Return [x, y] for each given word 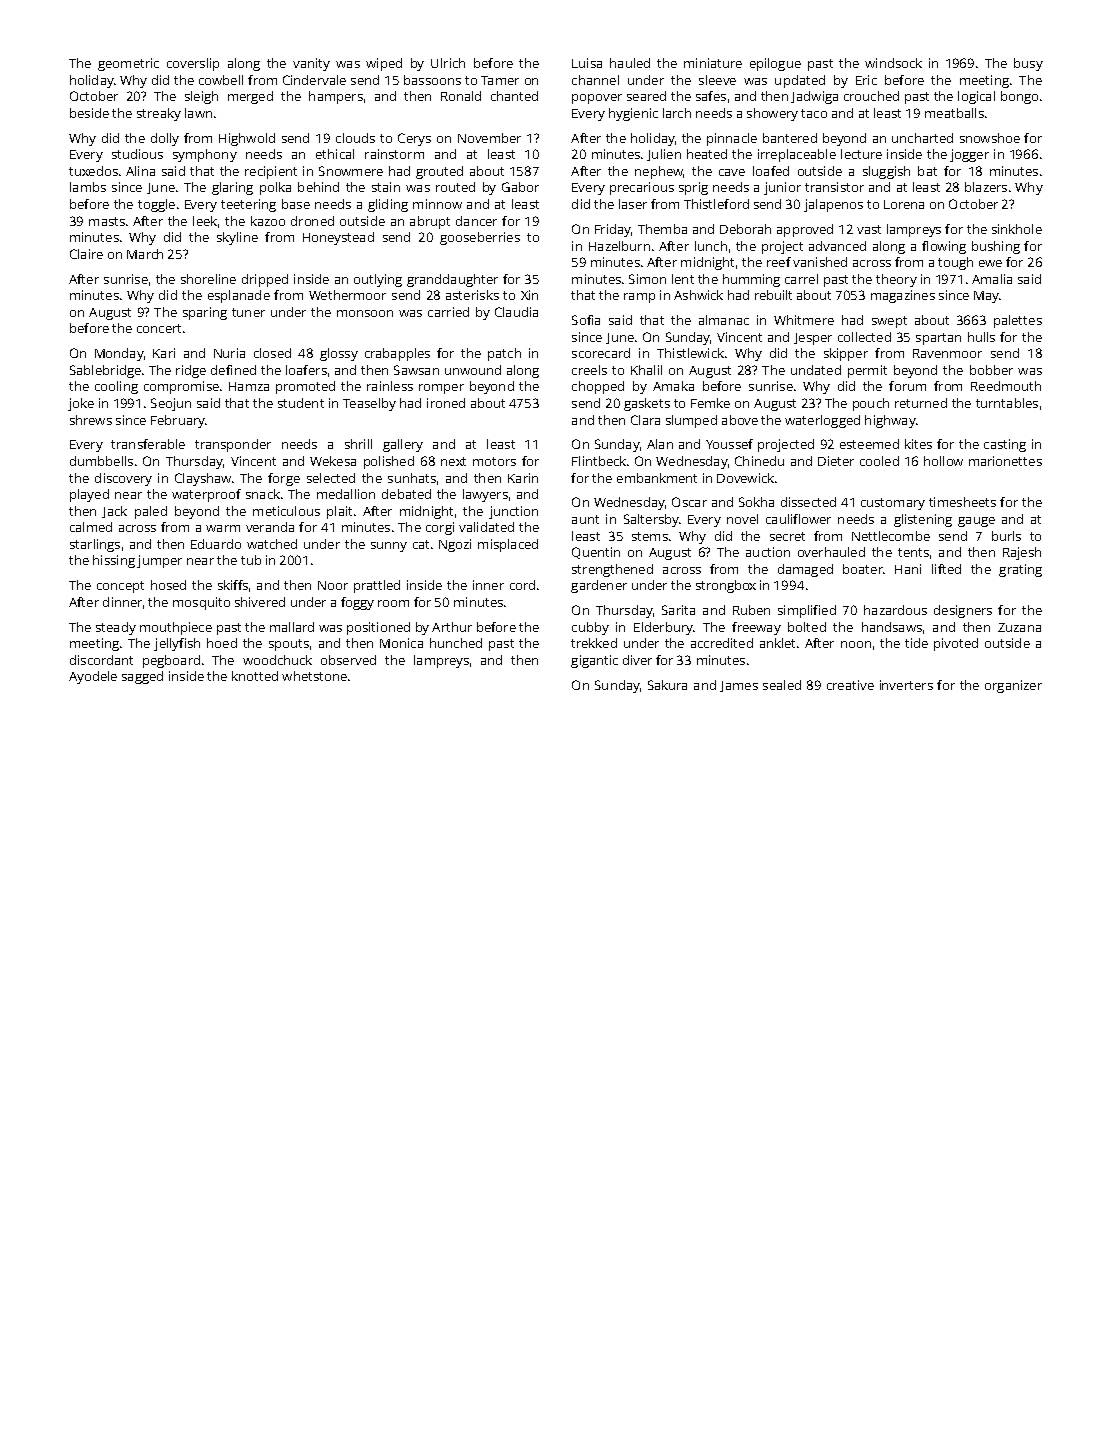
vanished [820, 262]
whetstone [314, 676]
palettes [1018, 321]
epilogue [775, 64]
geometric [128, 64]
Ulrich [448, 63]
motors [494, 461]
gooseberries [480, 238]
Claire [86, 254]
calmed [91, 527]
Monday [119, 354]
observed [348, 660]
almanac [724, 320]
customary [893, 504]
